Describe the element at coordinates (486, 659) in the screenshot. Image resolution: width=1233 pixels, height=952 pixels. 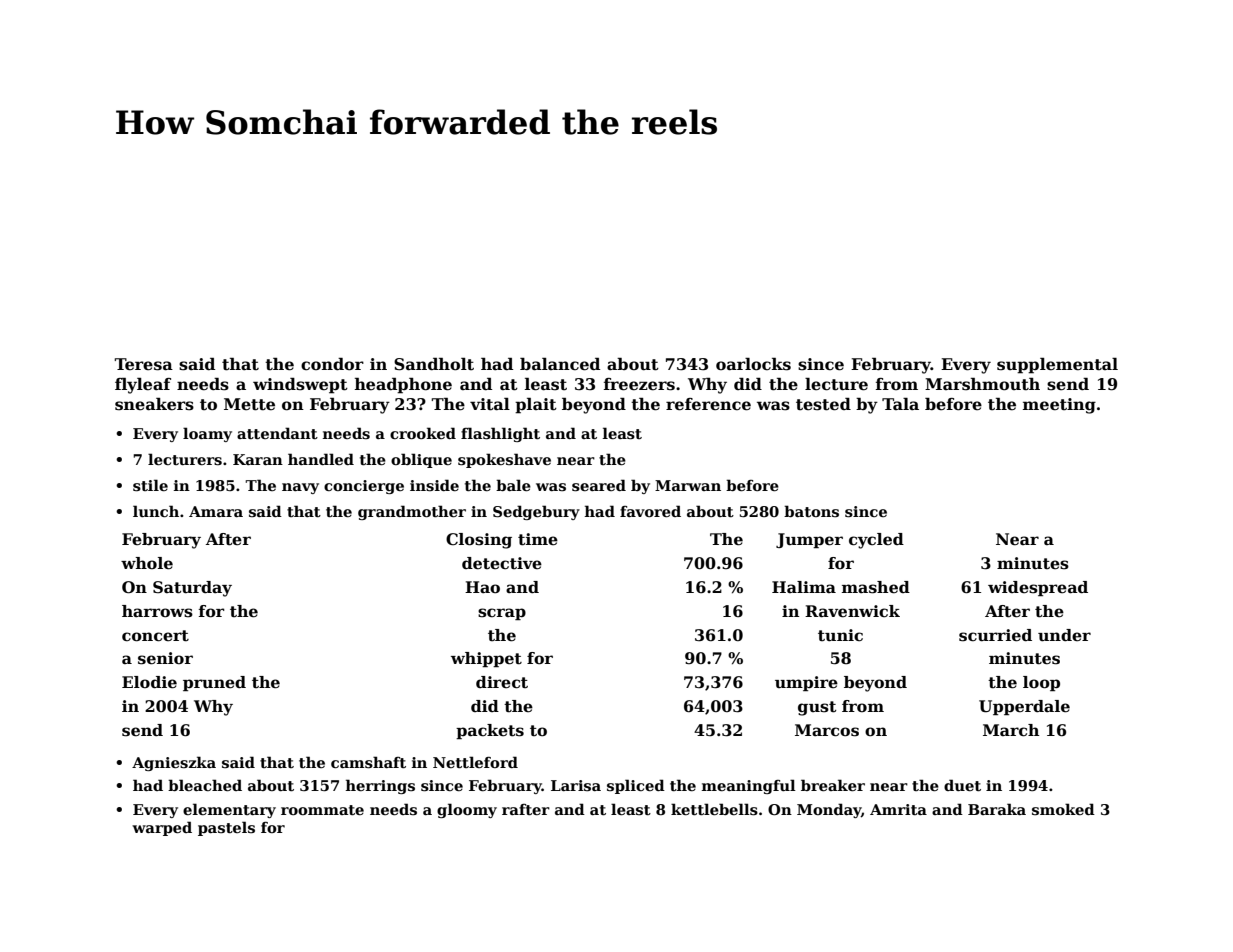
I see `whippet` at that location.
